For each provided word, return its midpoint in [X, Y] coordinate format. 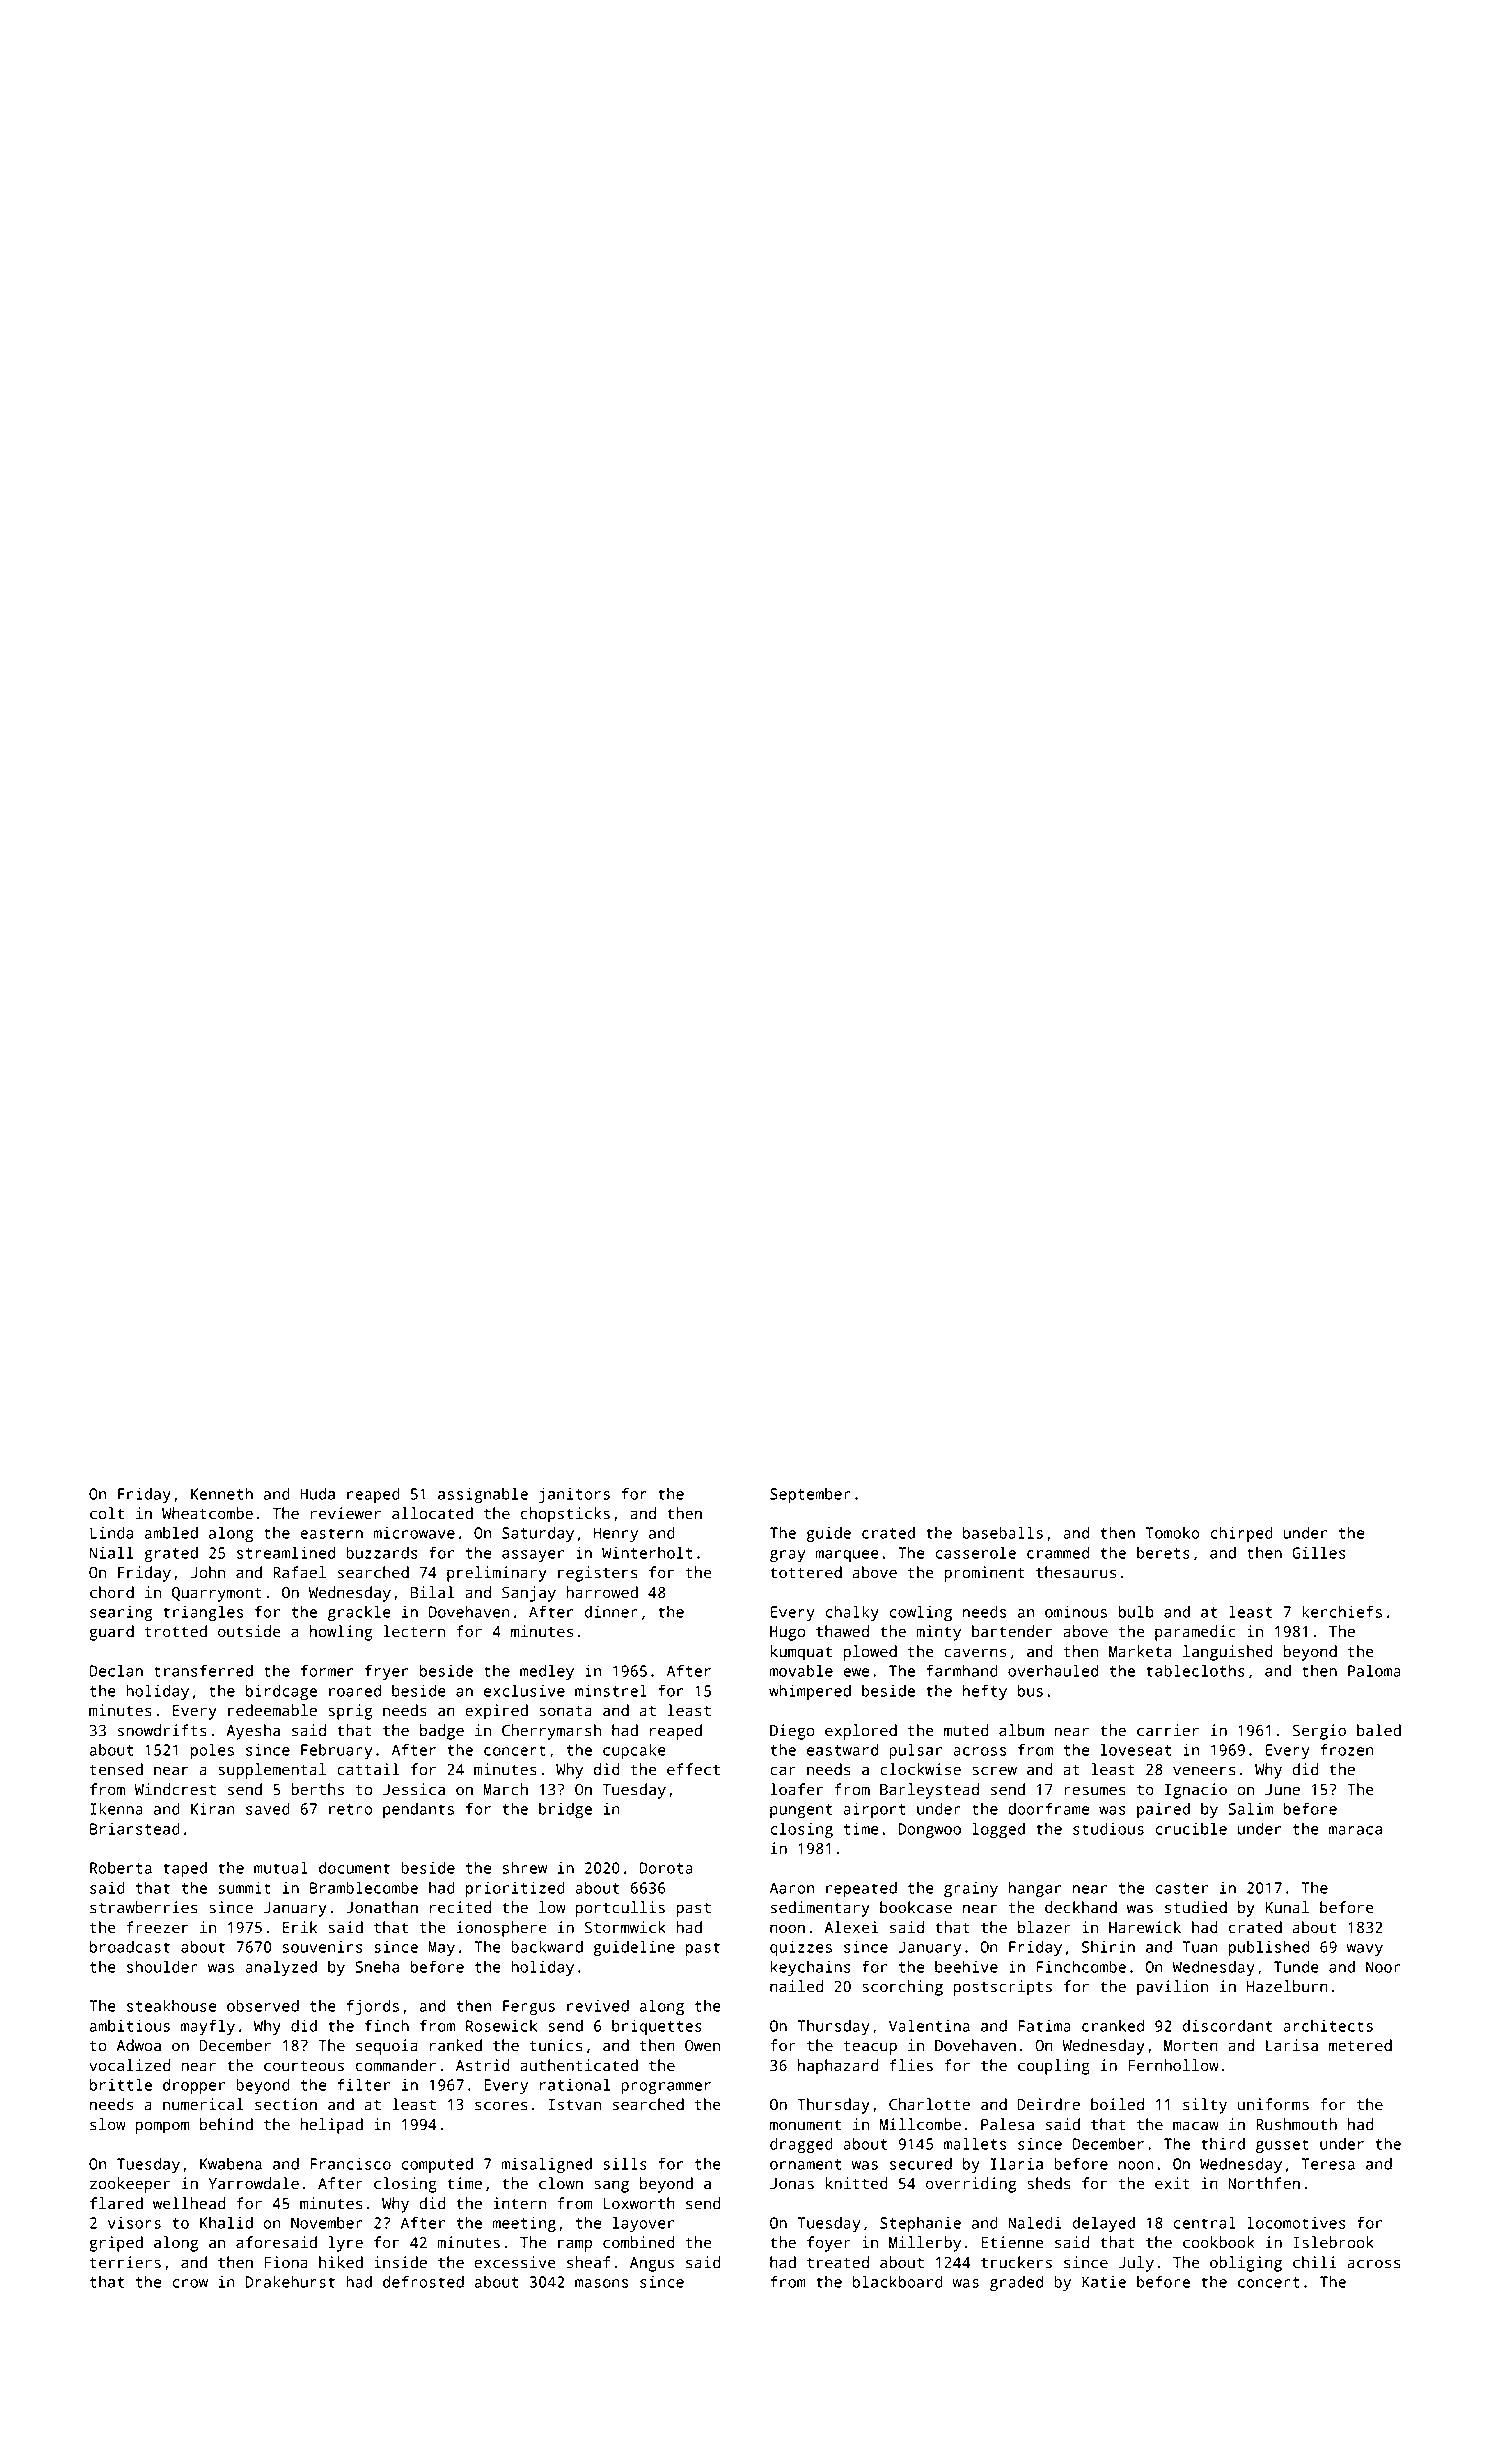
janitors [574, 1495]
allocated [432, 1513]
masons [601, 2283]
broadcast [130, 1947]
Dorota [666, 1868]
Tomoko [1173, 1533]
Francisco [350, 2164]
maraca [1355, 1830]
